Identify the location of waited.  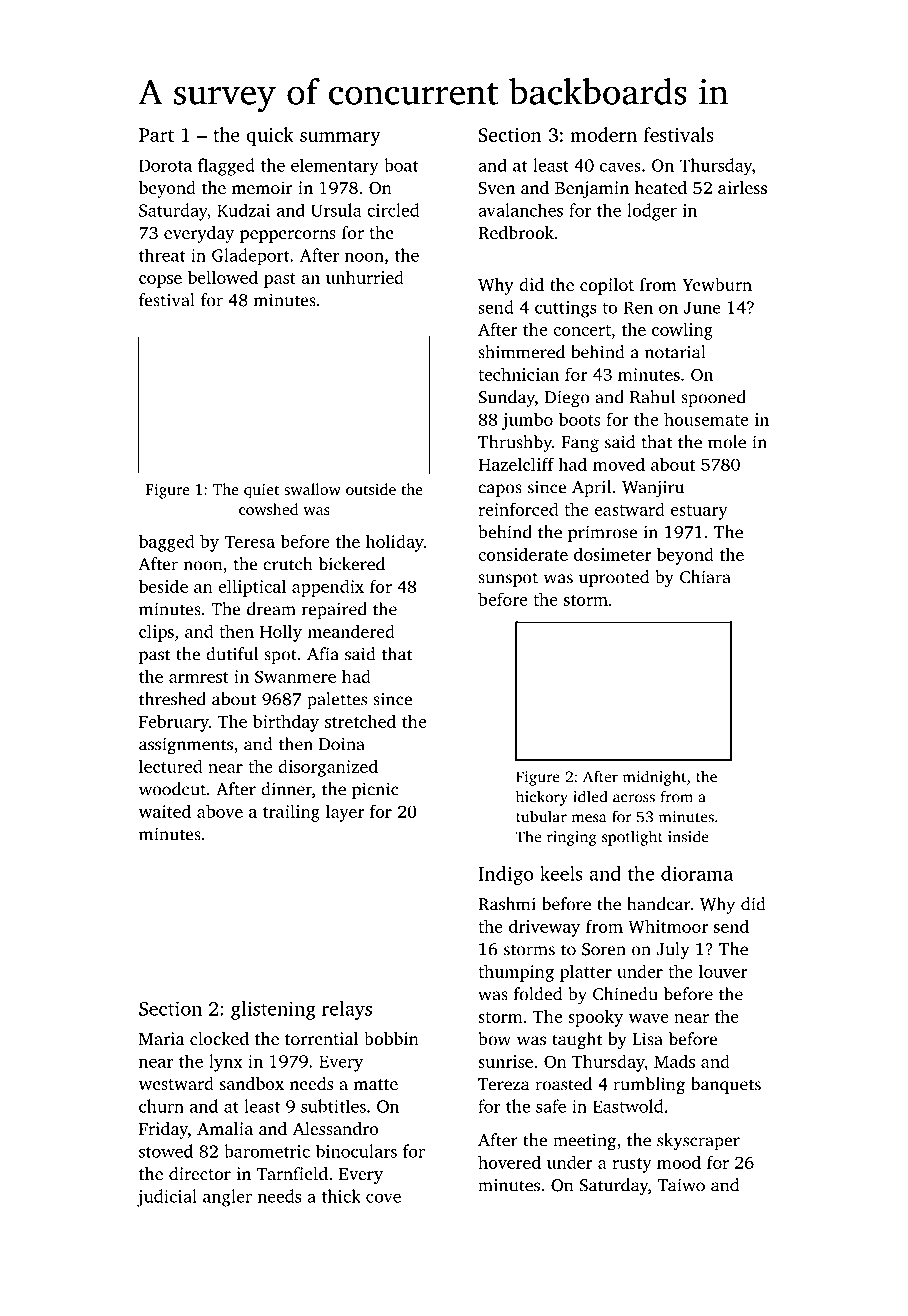
(165, 811).
